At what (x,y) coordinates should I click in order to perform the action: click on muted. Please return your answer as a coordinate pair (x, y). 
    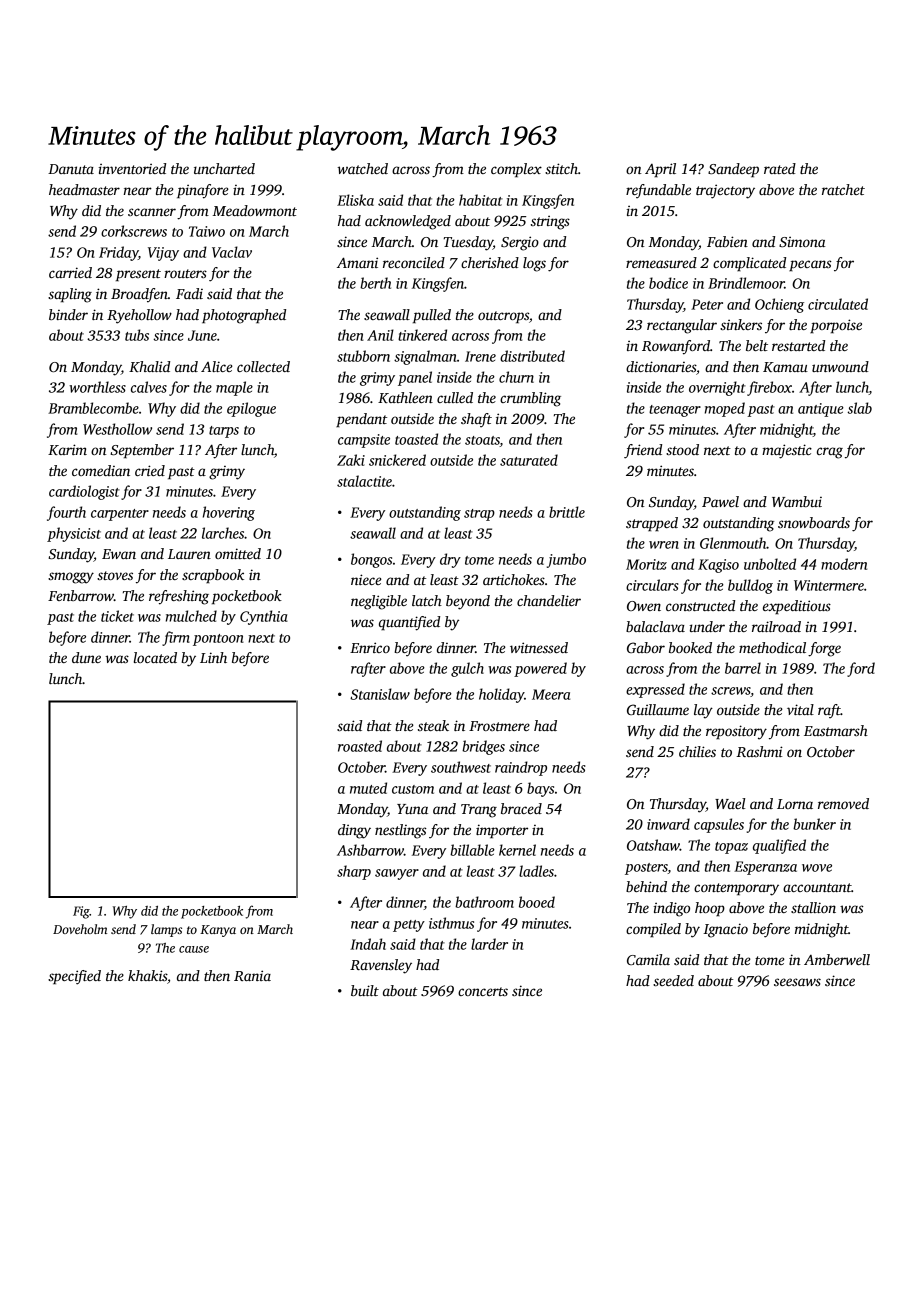
    Looking at the image, I should click on (368, 788).
